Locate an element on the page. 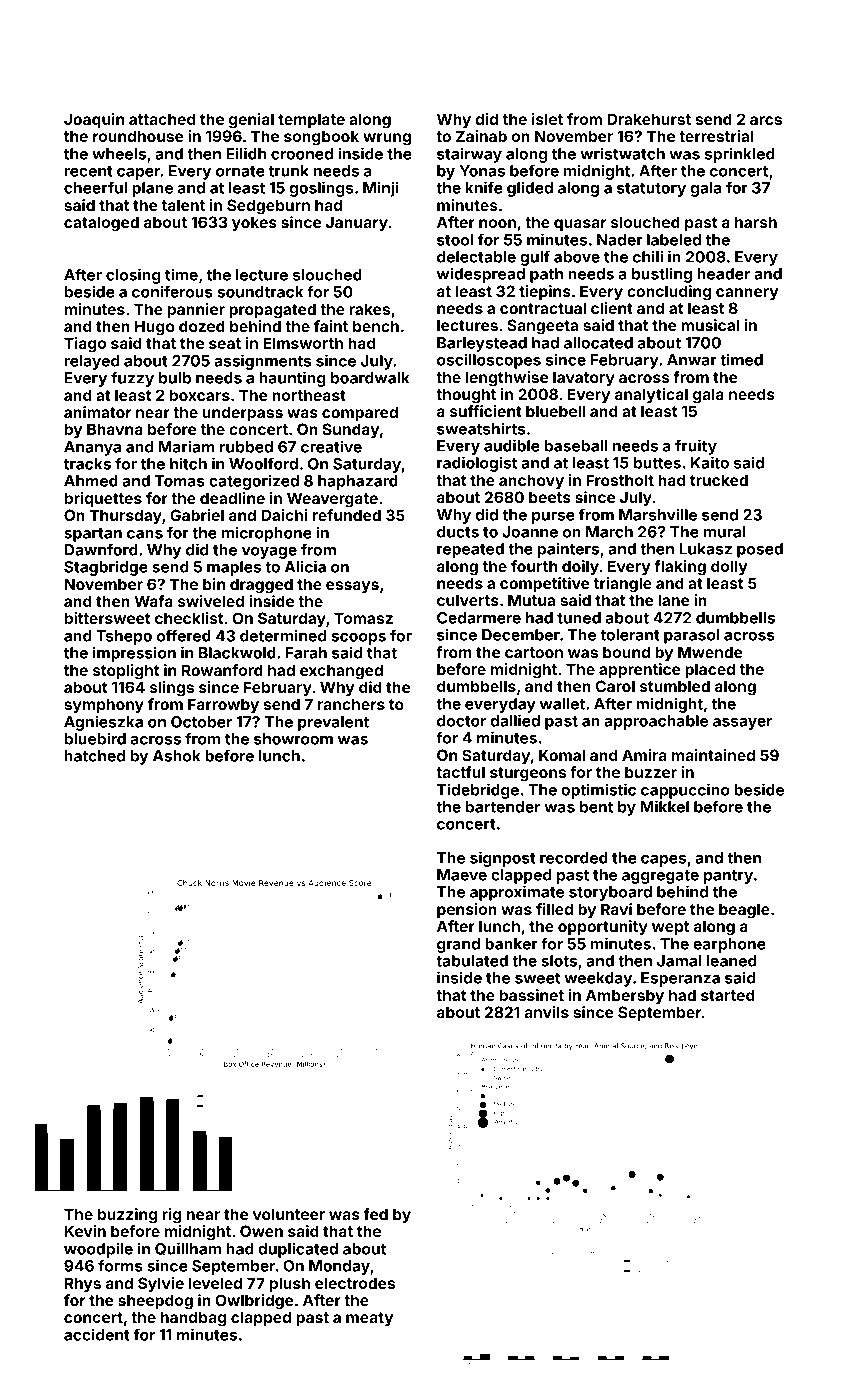 This page has height=1400, width=849. fed is located at coordinates (376, 1214).
